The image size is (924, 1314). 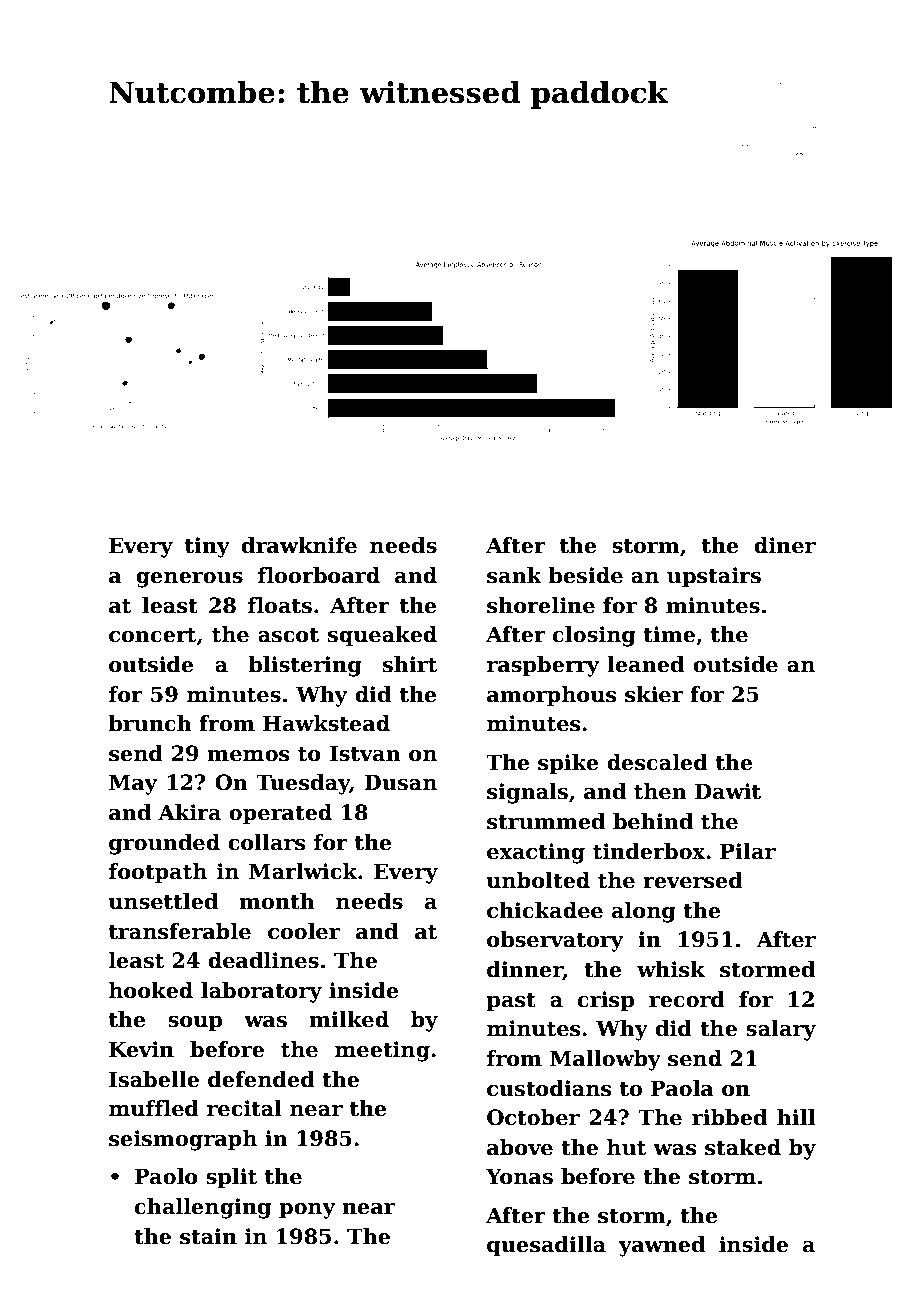 What do you see at coordinates (671, 969) in the screenshot?
I see `whisk` at bounding box center [671, 969].
